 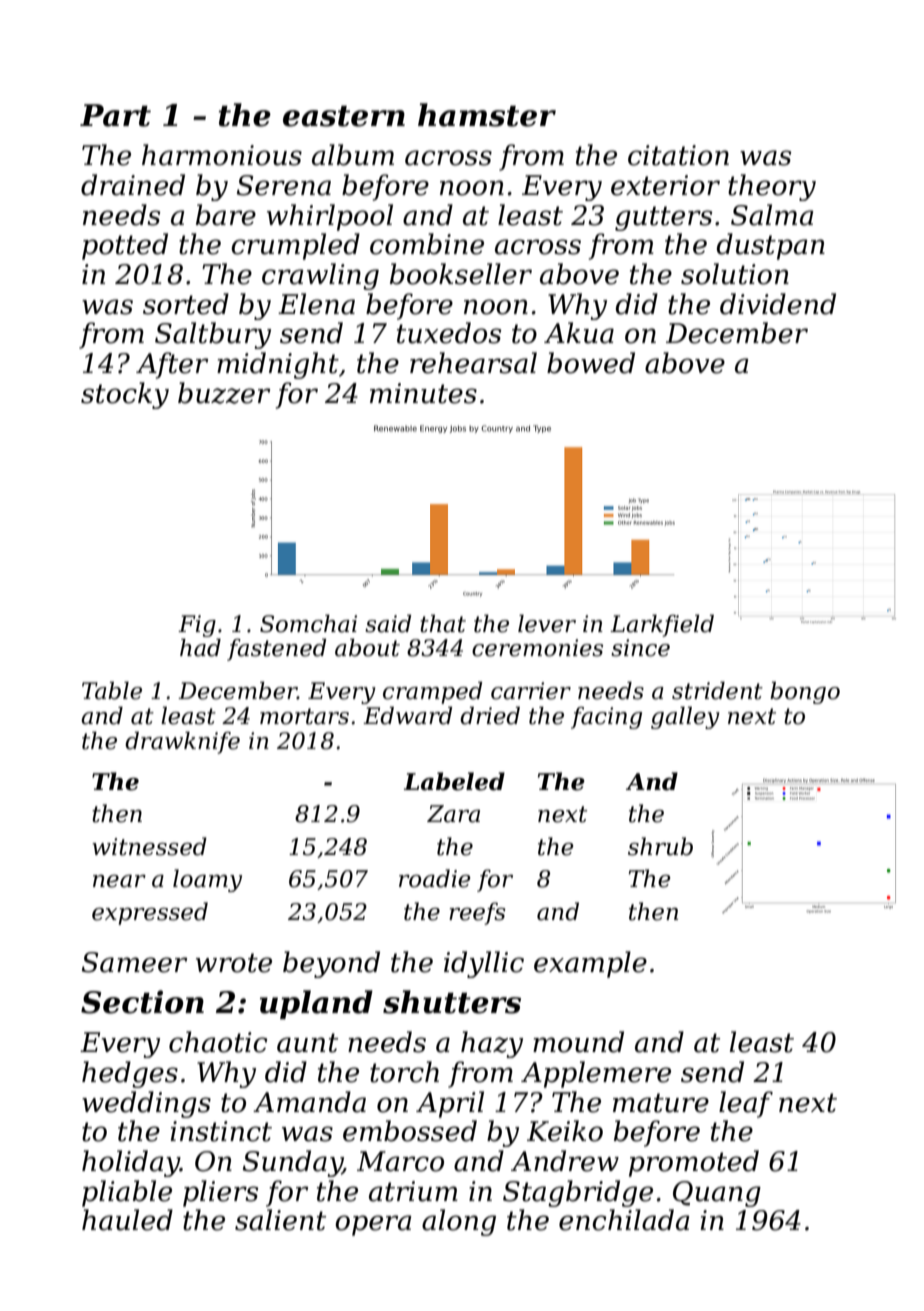 What do you see at coordinates (678, 155) in the screenshot?
I see `citation` at bounding box center [678, 155].
